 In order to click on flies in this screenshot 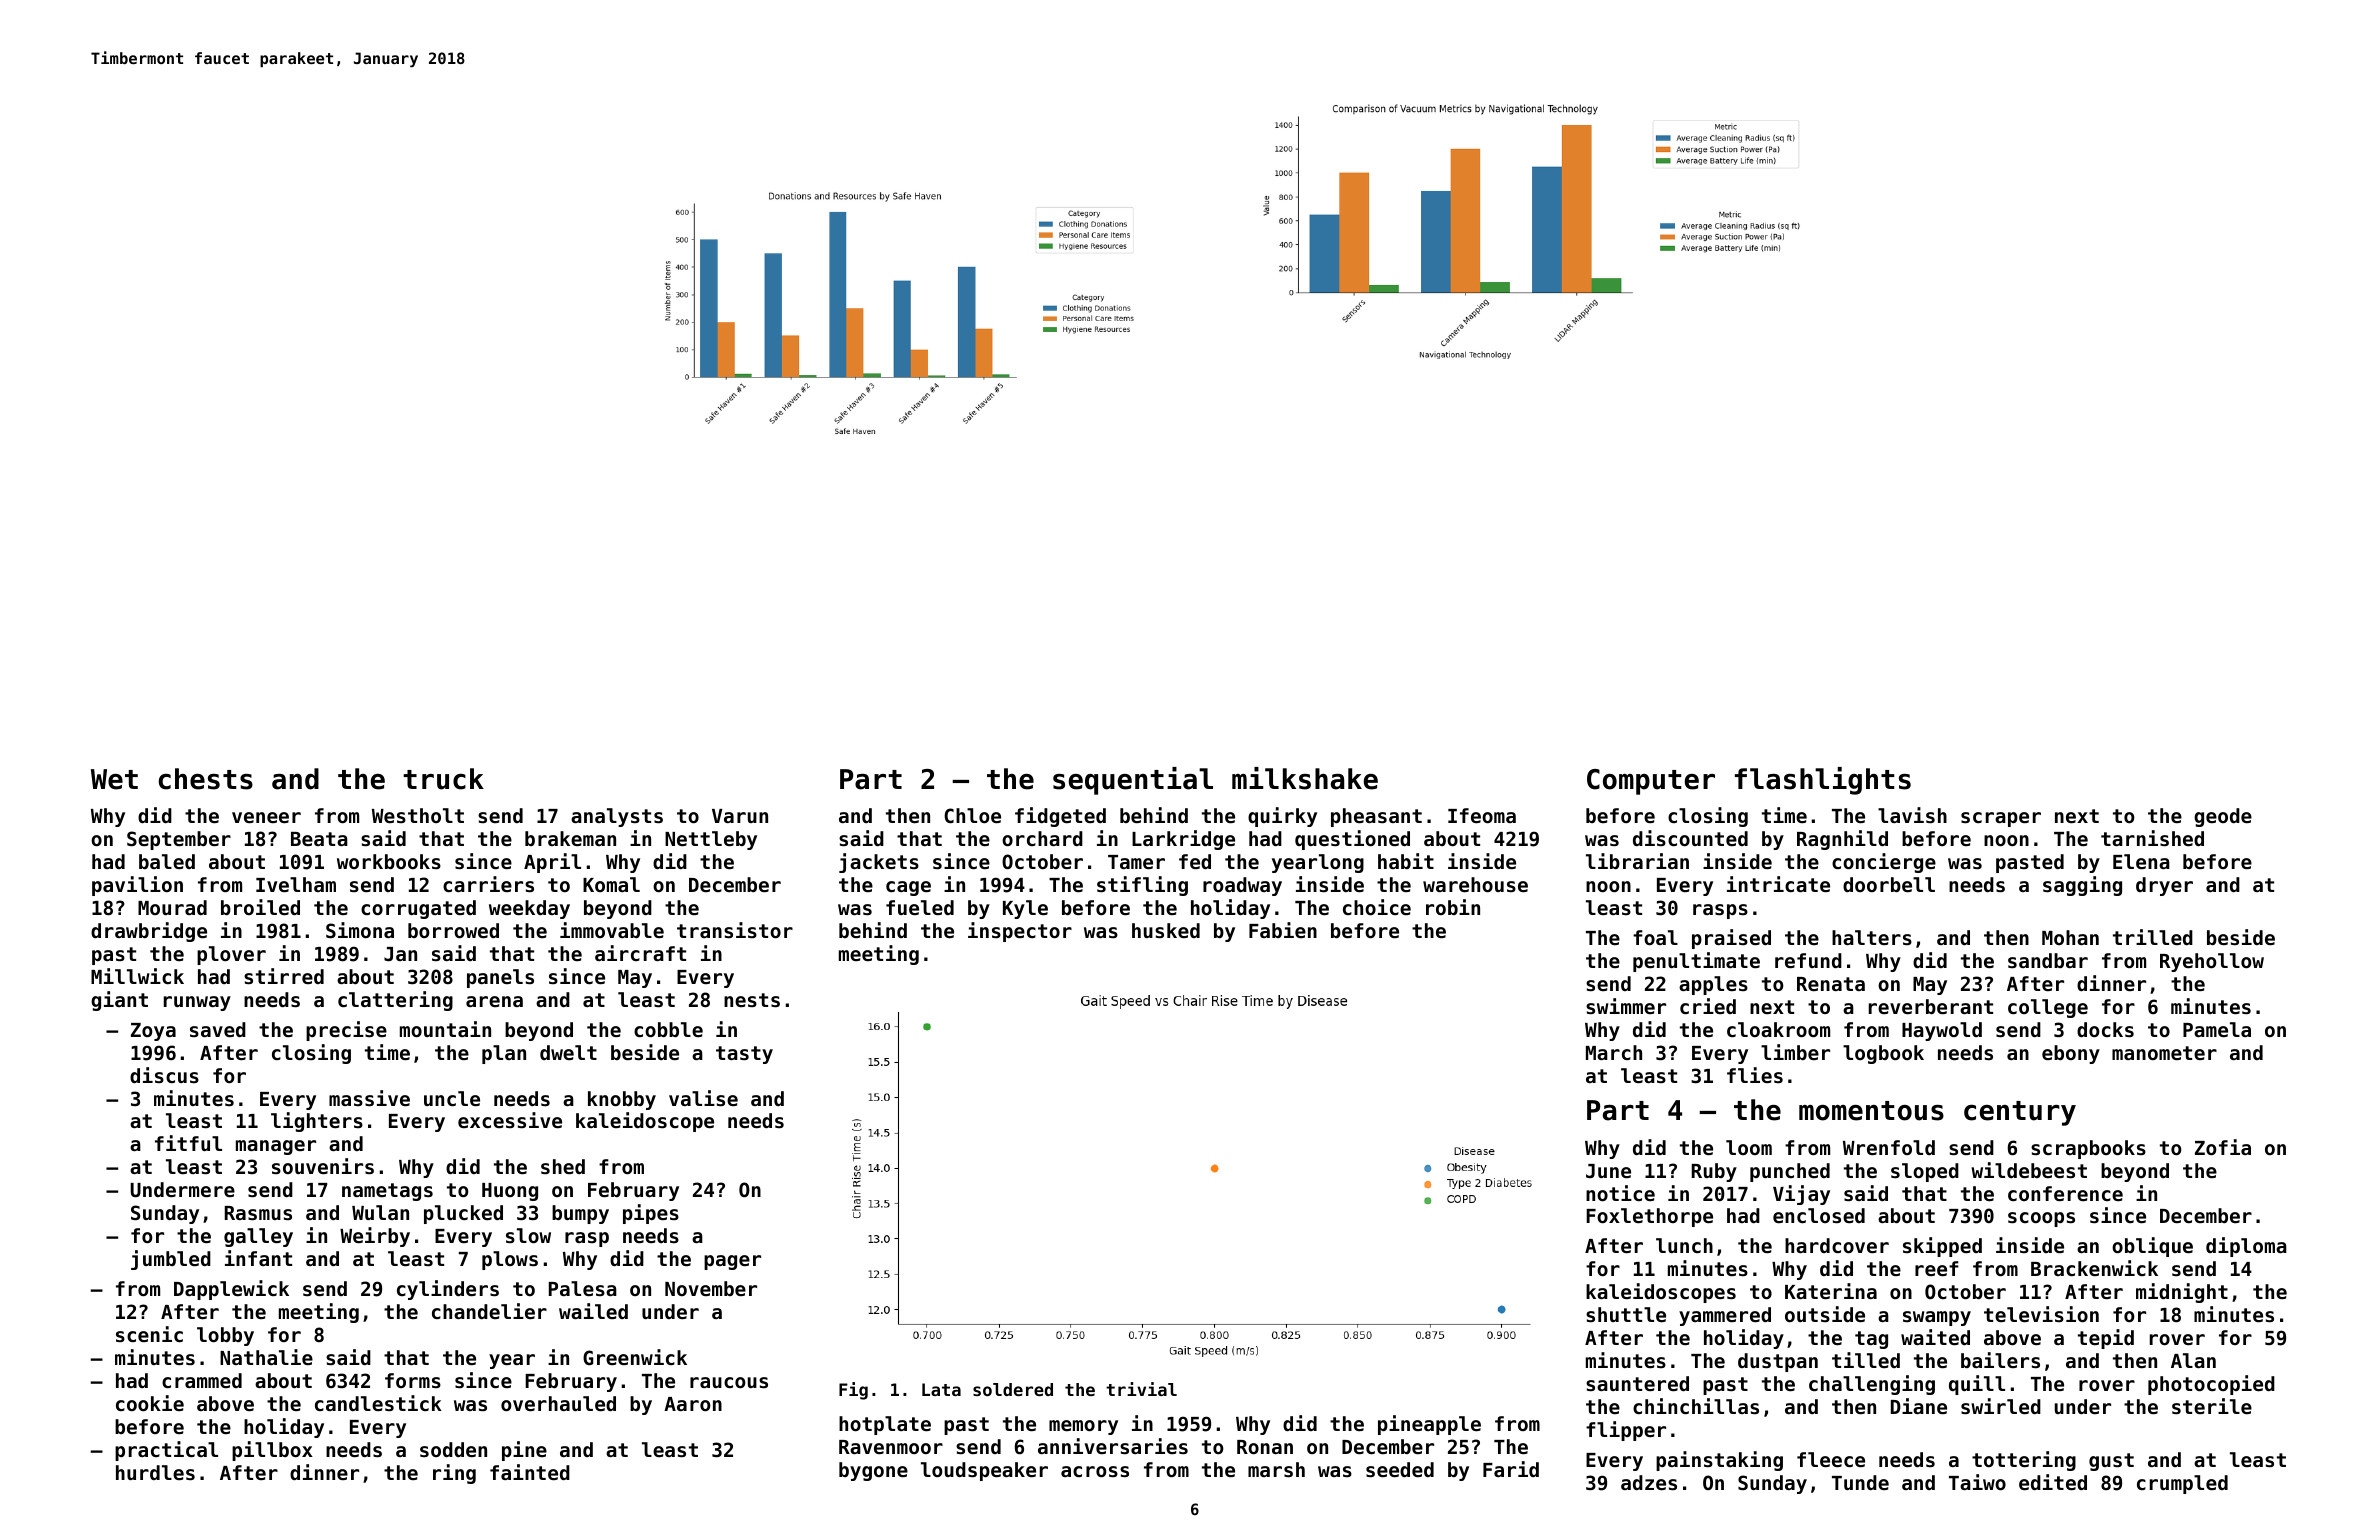, I will do `click(1755, 1075)`.
